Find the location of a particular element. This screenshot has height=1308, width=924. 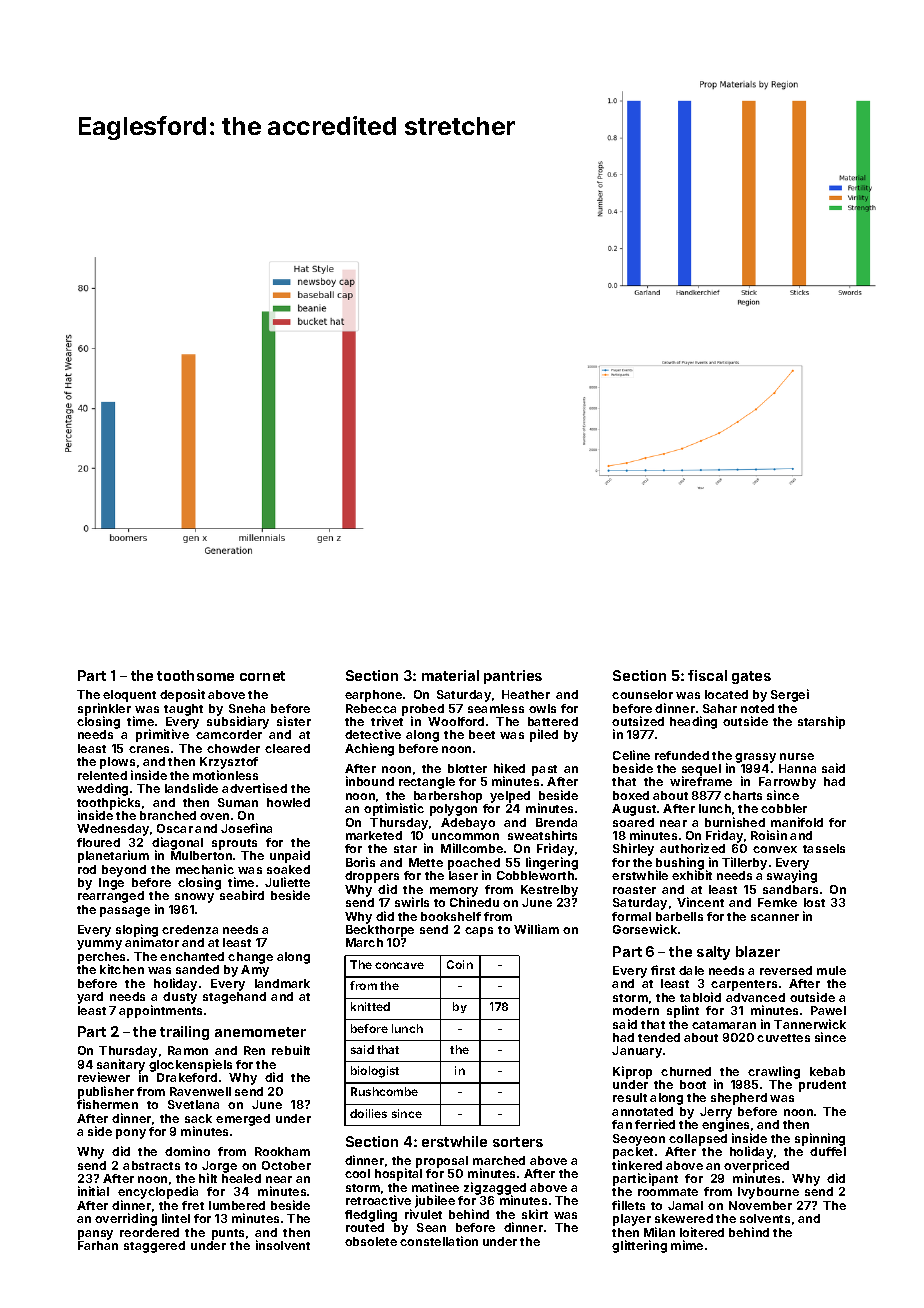

appointments is located at coordinates (160, 1011).
